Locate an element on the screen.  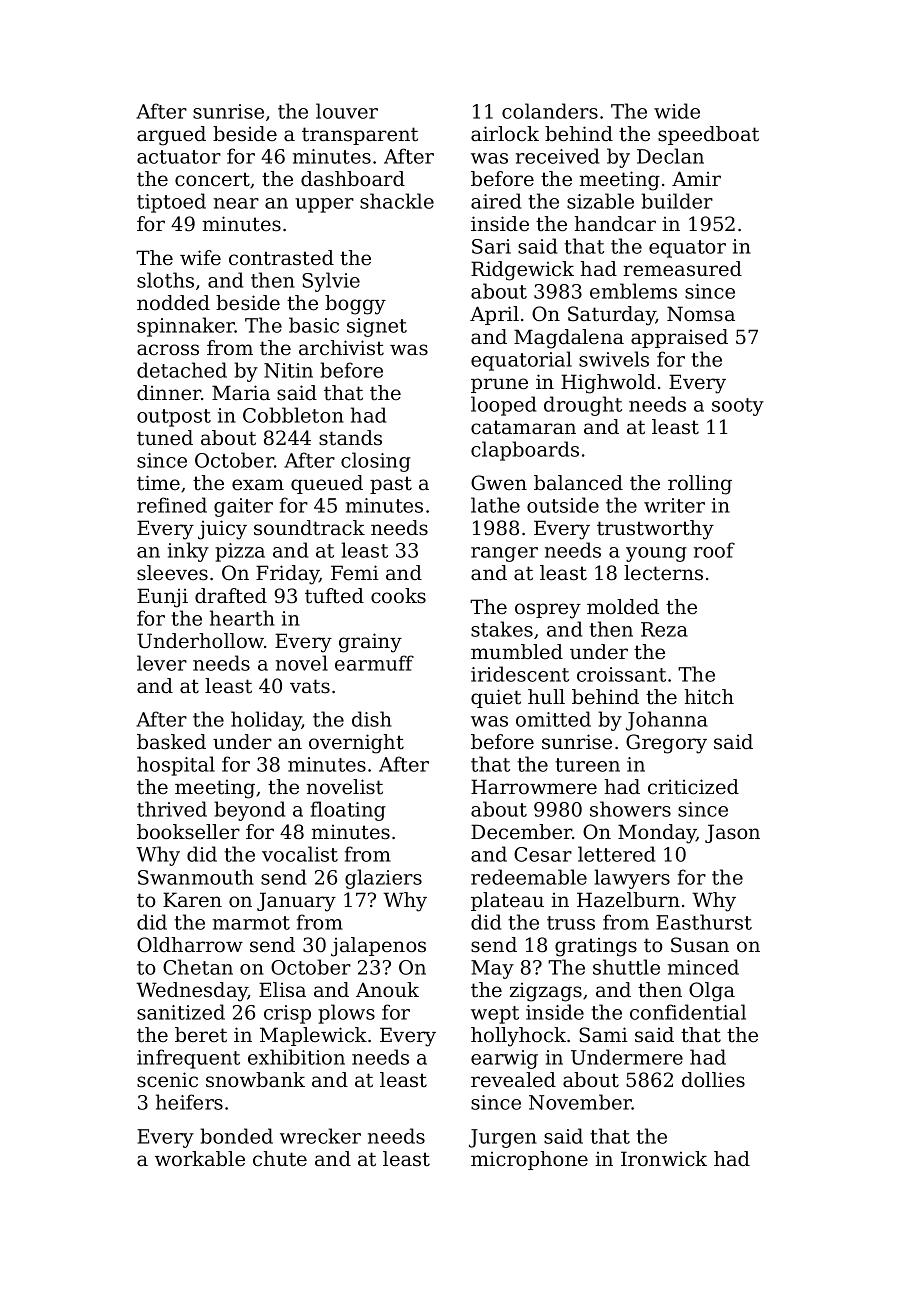
contrasted is located at coordinates (281, 258).
